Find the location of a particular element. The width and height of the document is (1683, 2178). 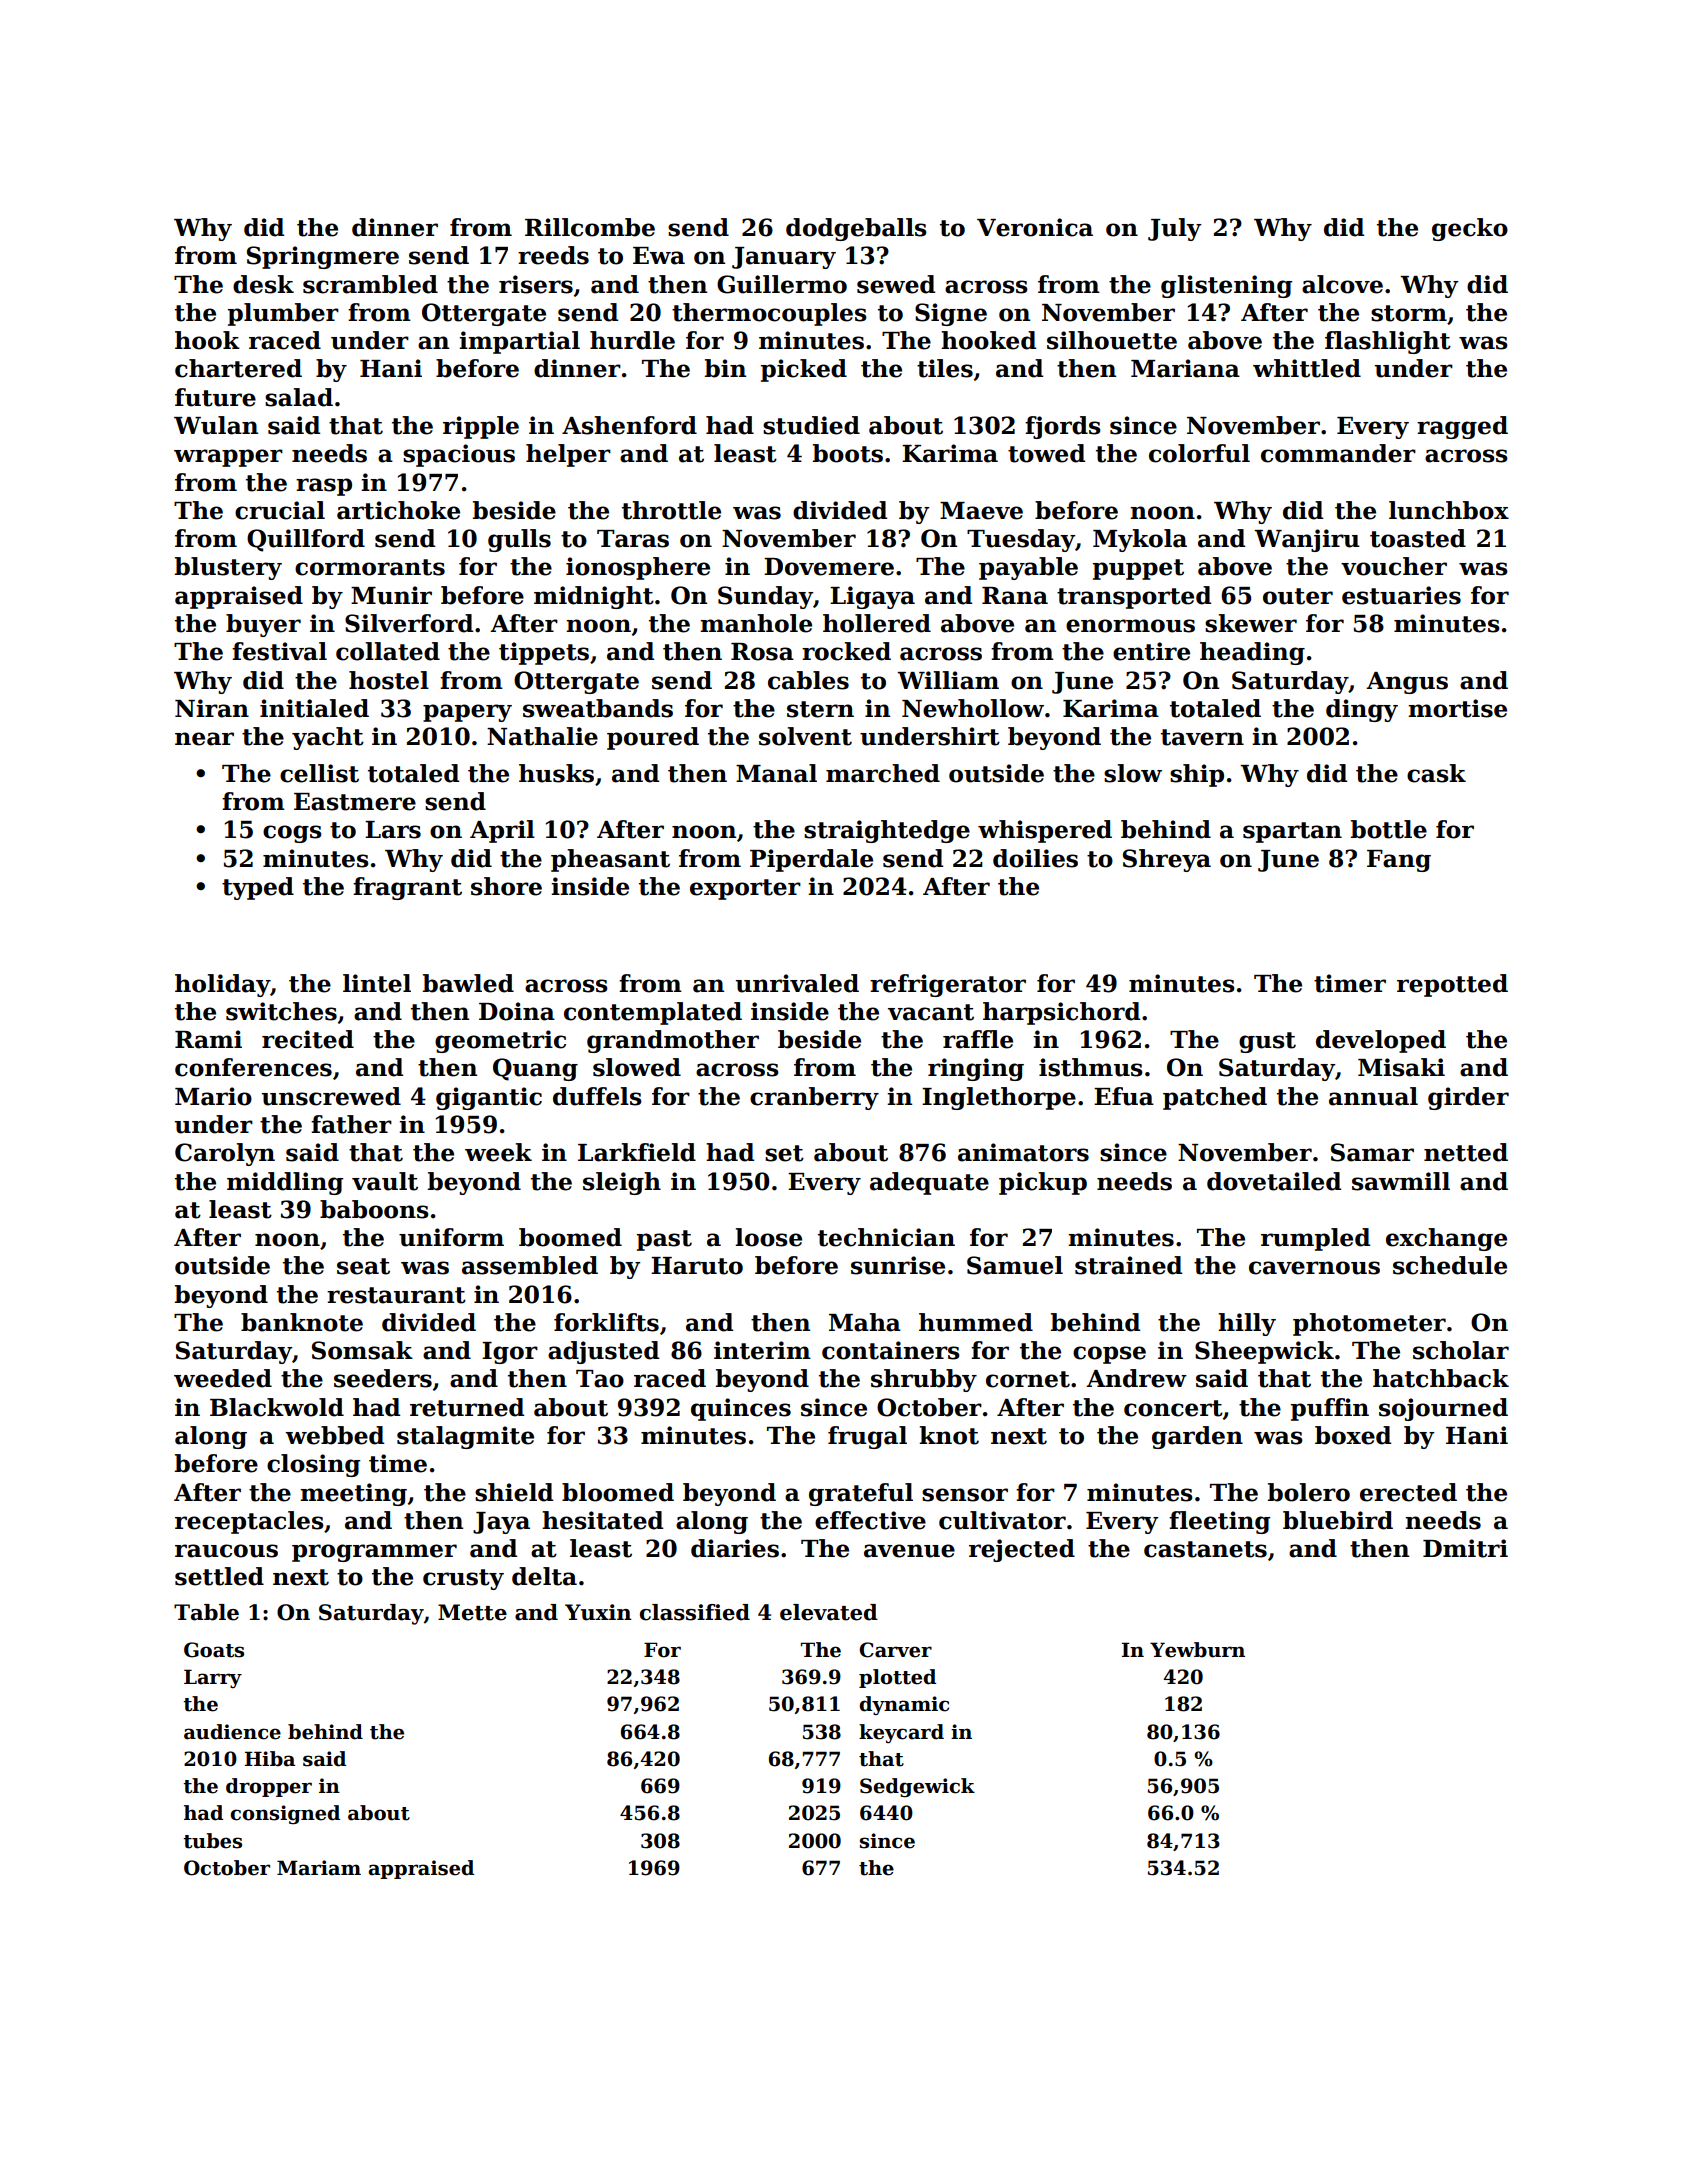

July is located at coordinates (1174, 229).
